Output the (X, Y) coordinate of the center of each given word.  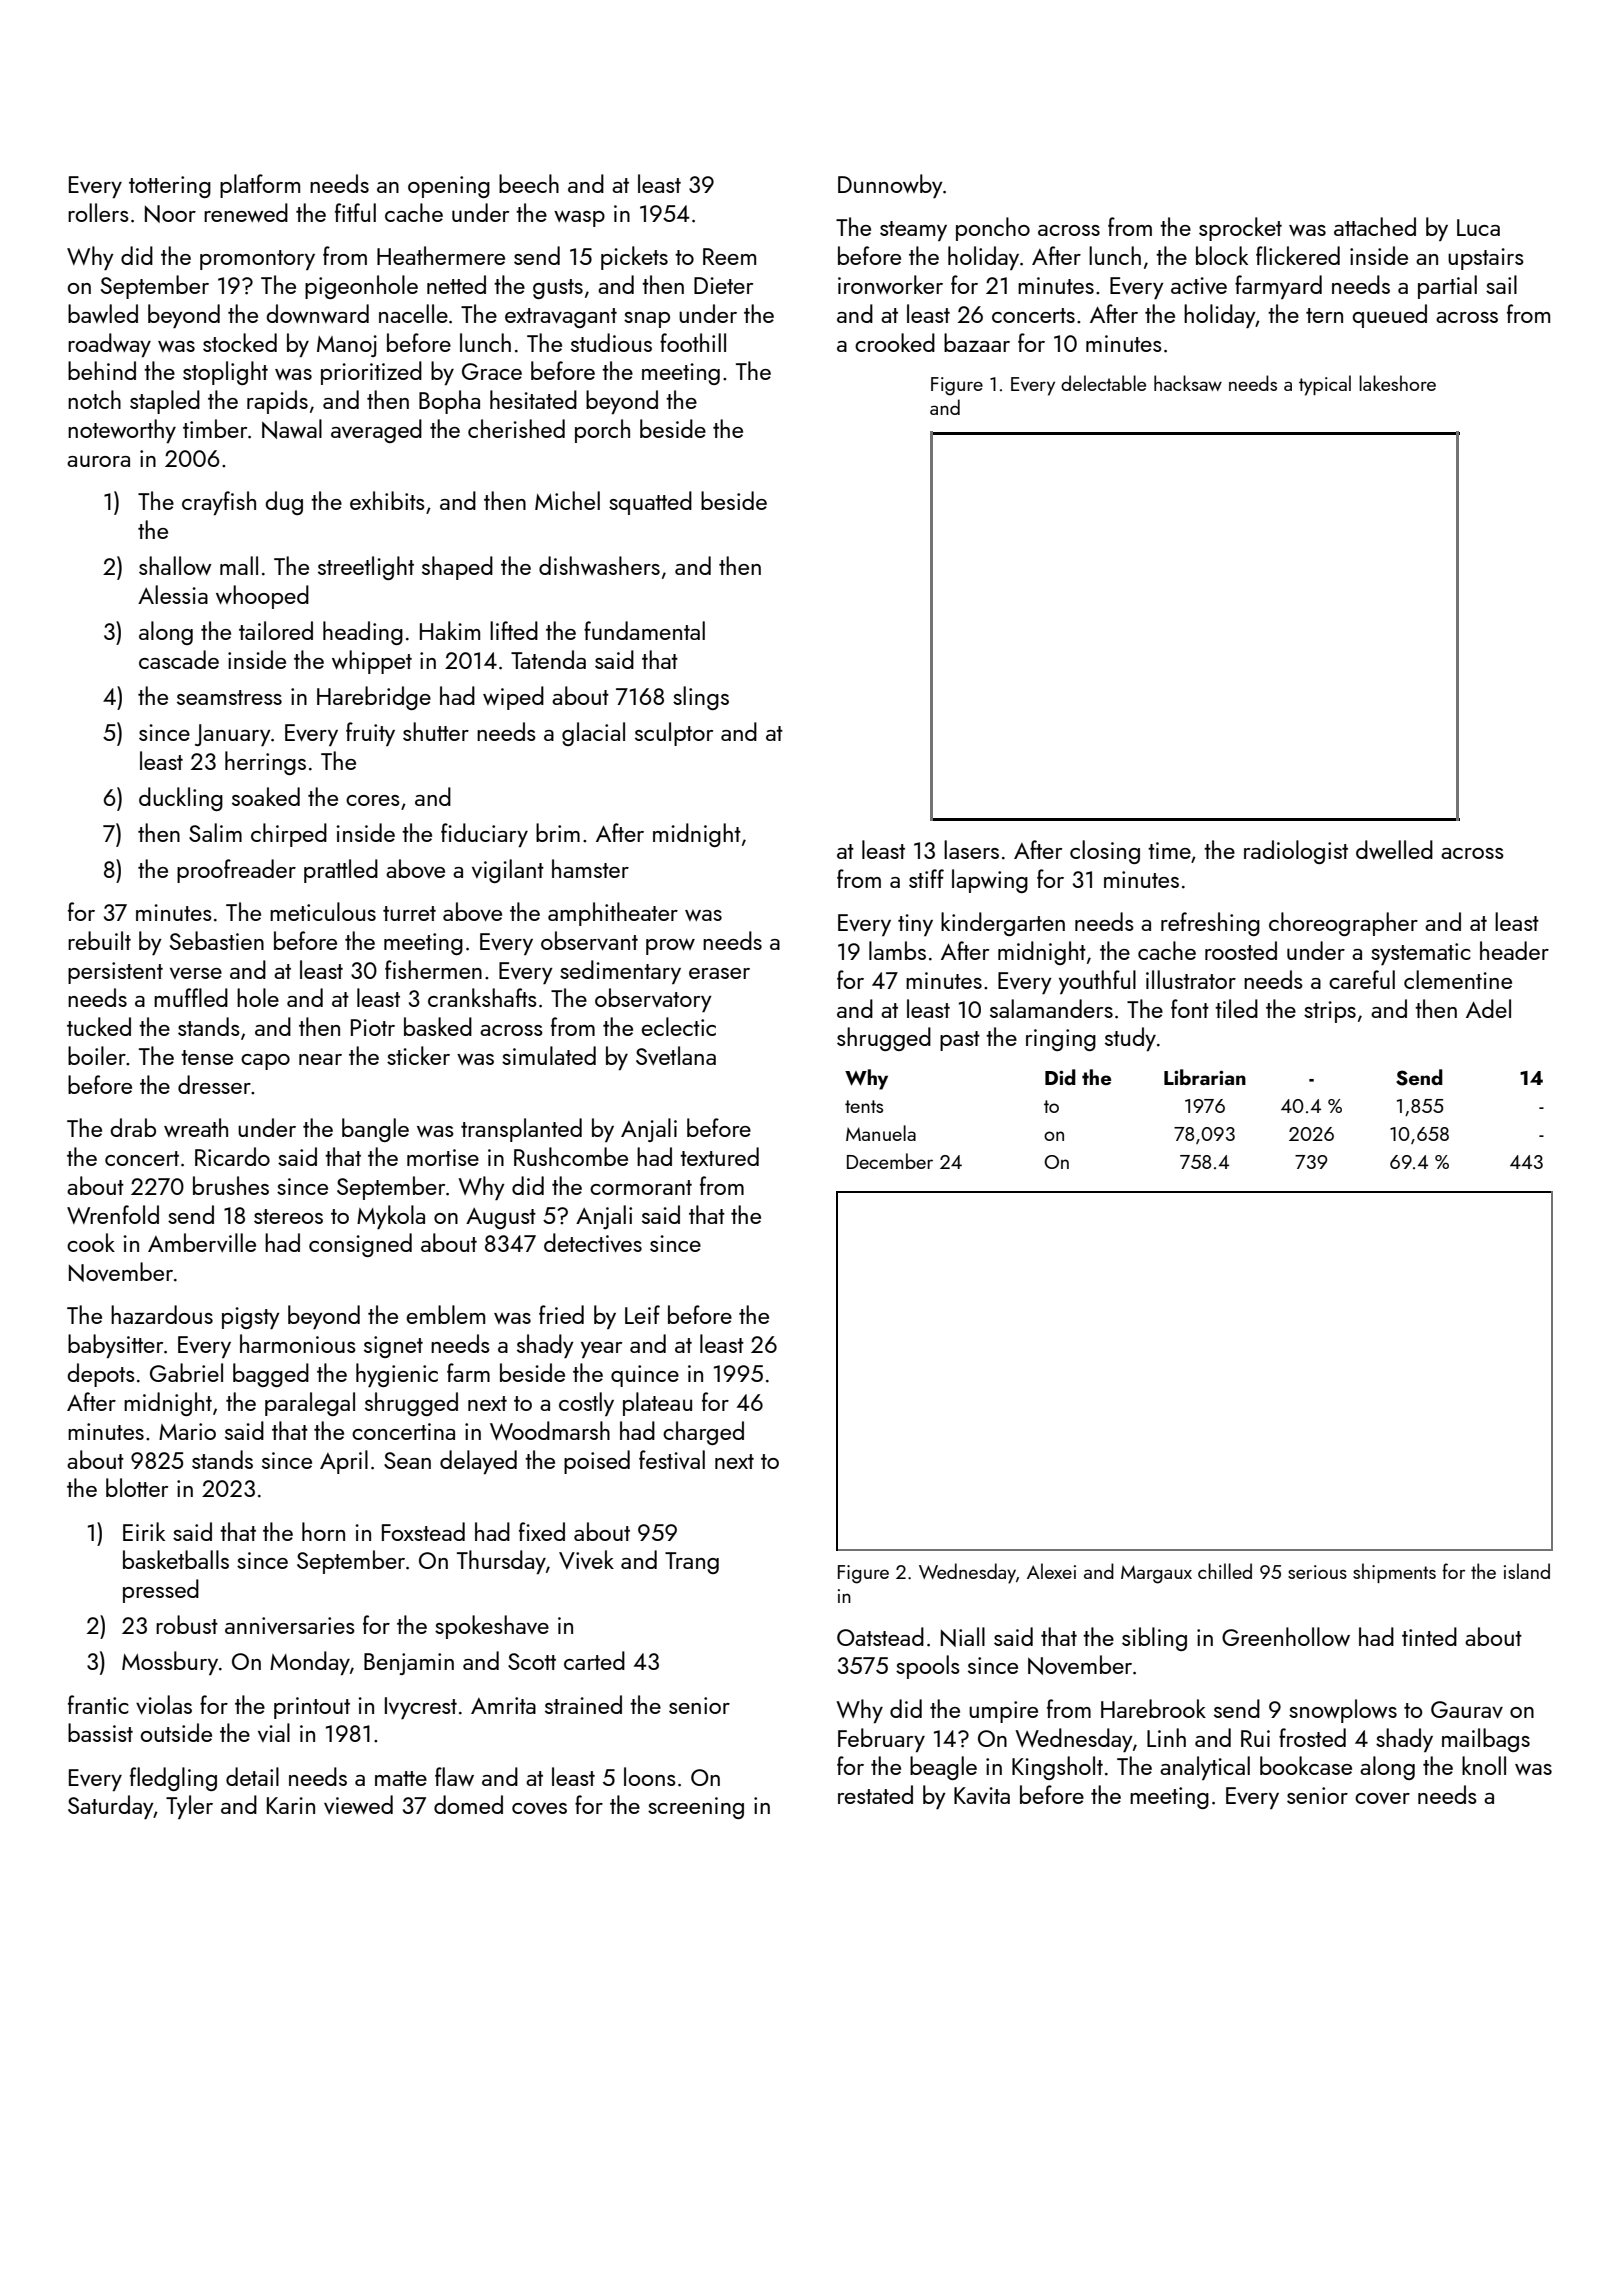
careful (1362, 979)
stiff (926, 878)
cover (1382, 1798)
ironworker (890, 284)
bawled (103, 313)
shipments (1394, 1573)
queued (1389, 316)
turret (409, 913)
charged (703, 1433)
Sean (407, 1460)
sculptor (674, 734)
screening (696, 1808)
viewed (358, 1804)
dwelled (1394, 849)
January (233, 735)
